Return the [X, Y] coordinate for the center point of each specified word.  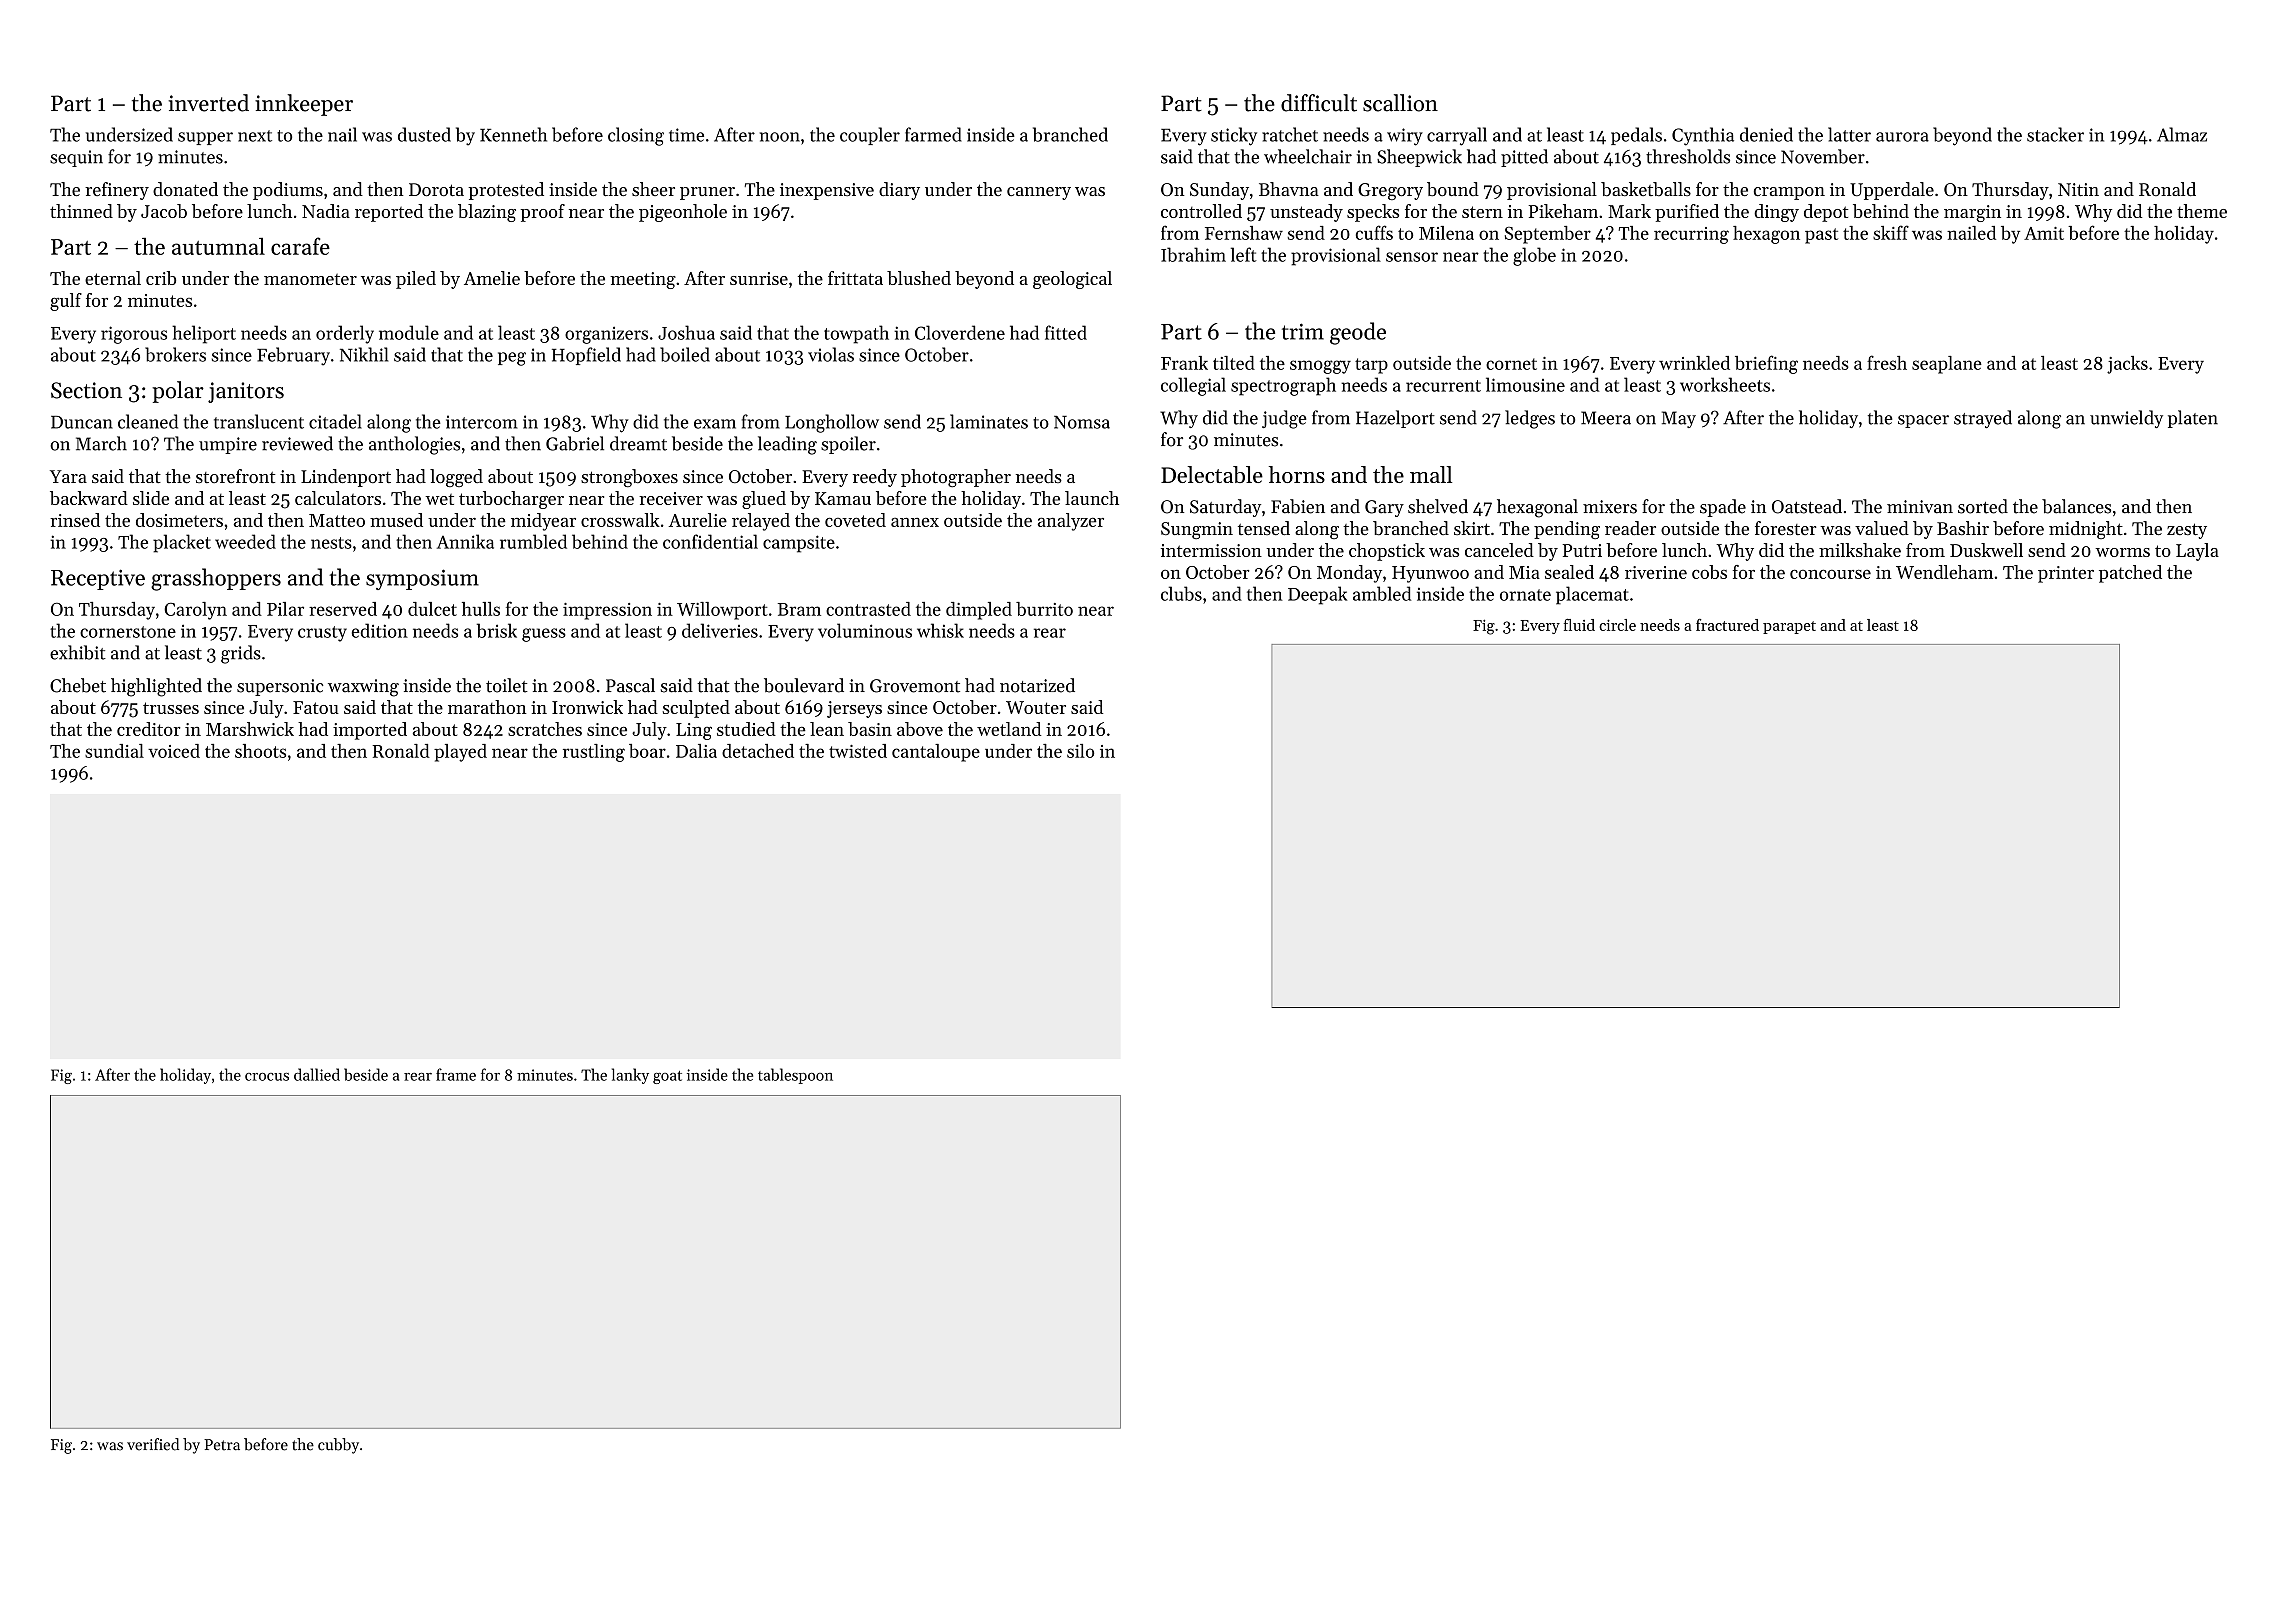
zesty [2187, 531]
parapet [1789, 627]
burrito [1044, 609]
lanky [630, 1076]
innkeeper [304, 105]
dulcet [432, 609]
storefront [235, 476]
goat [667, 1077]
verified [153, 1444]
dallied [317, 1074]
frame [456, 1074]
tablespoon [795, 1076]
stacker [2055, 134]
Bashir [1963, 528]
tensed [1264, 528]
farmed [933, 134]
